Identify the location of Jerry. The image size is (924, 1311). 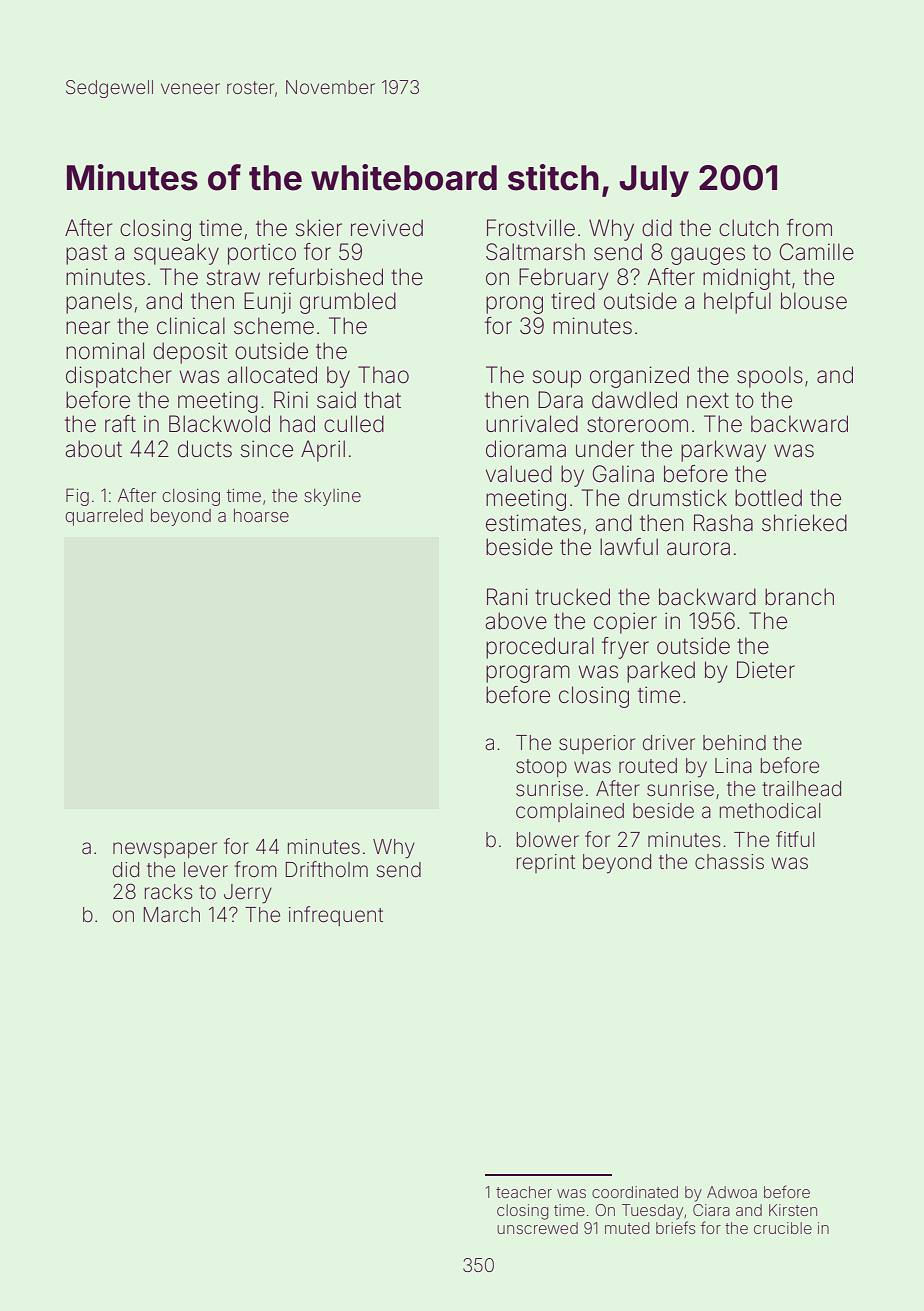
(248, 894).
